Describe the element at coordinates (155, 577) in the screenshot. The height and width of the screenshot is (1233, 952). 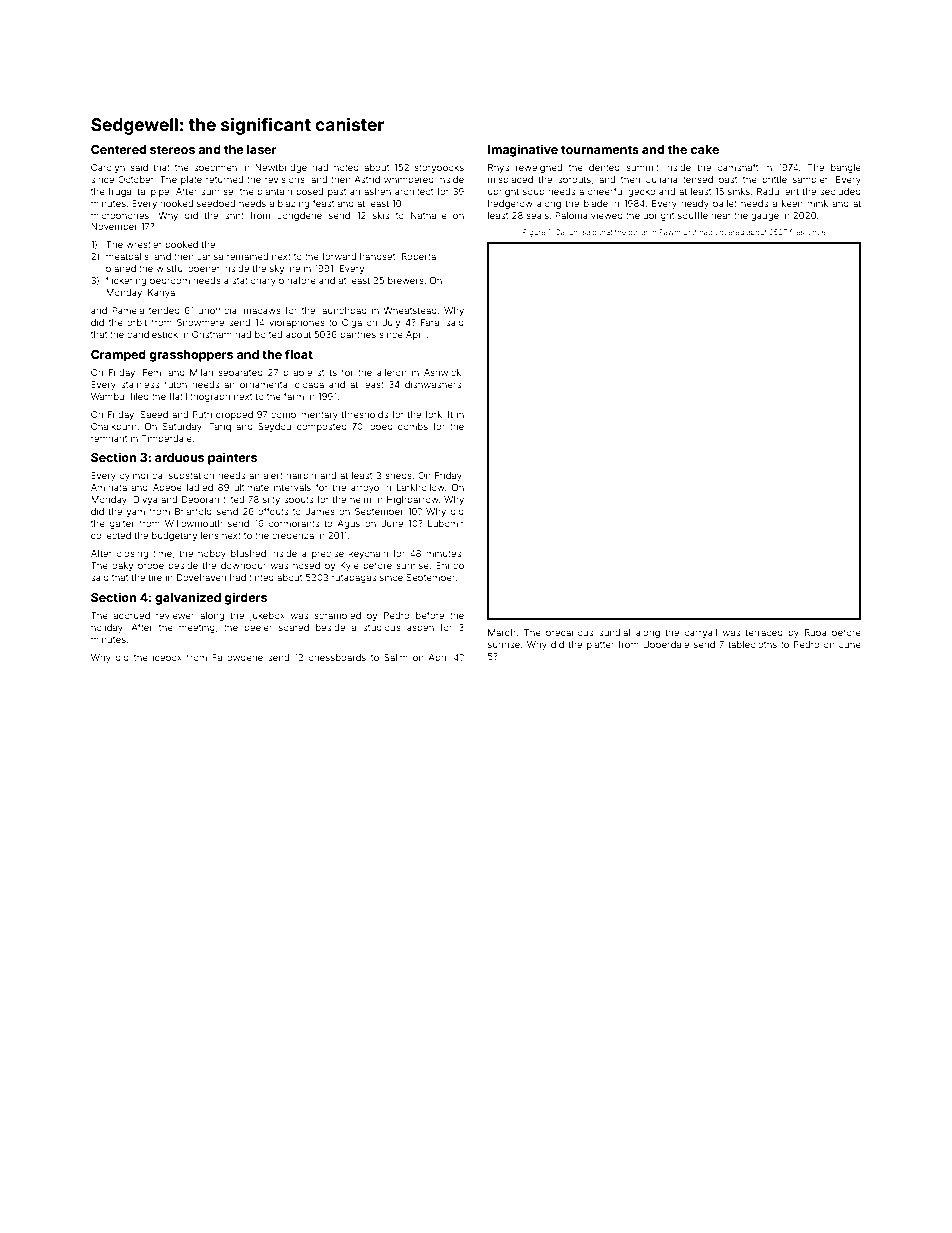
I see `tire` at that location.
